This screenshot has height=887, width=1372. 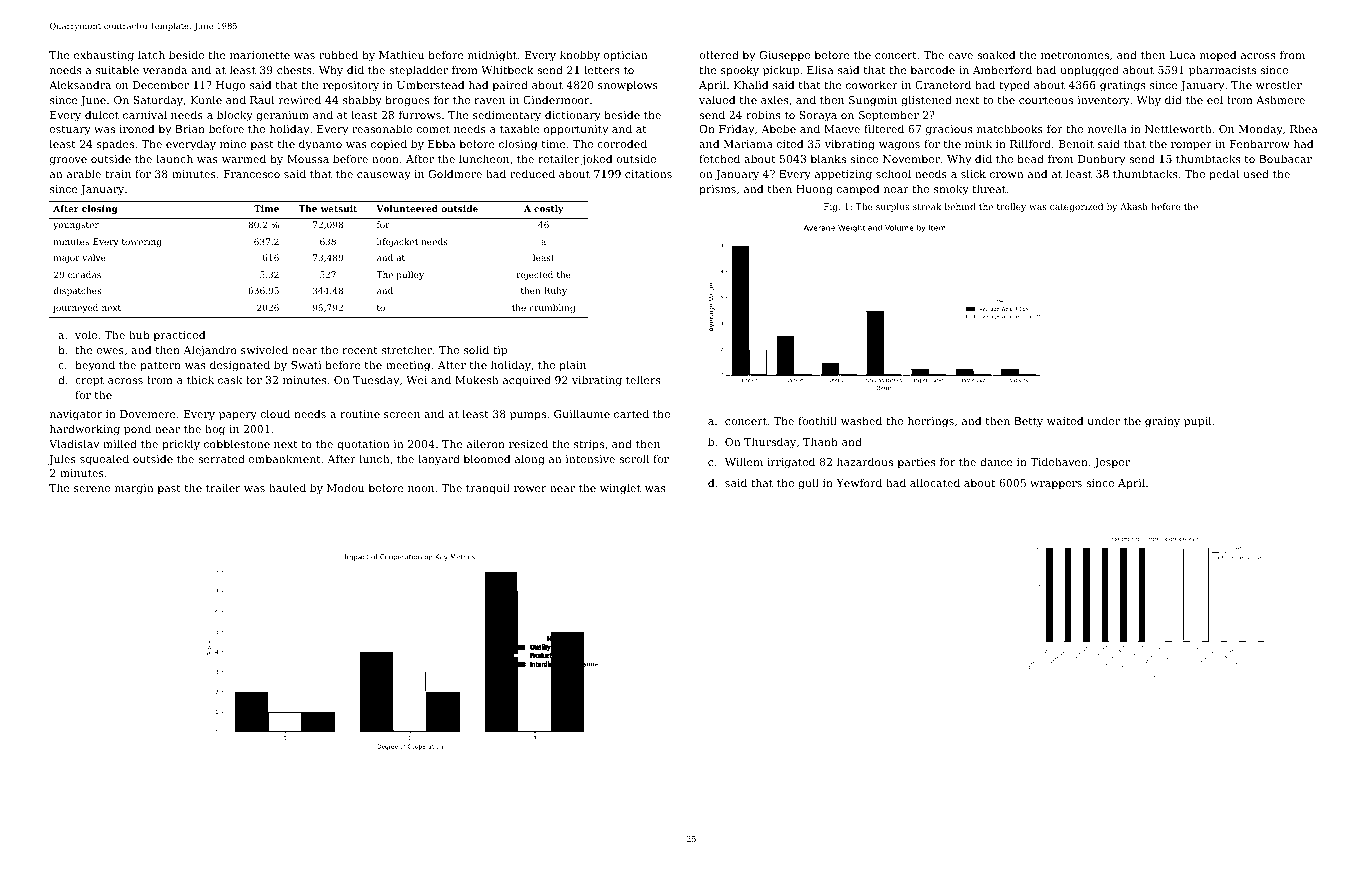 What do you see at coordinates (75, 308) in the screenshot?
I see `journeyed` at bounding box center [75, 308].
